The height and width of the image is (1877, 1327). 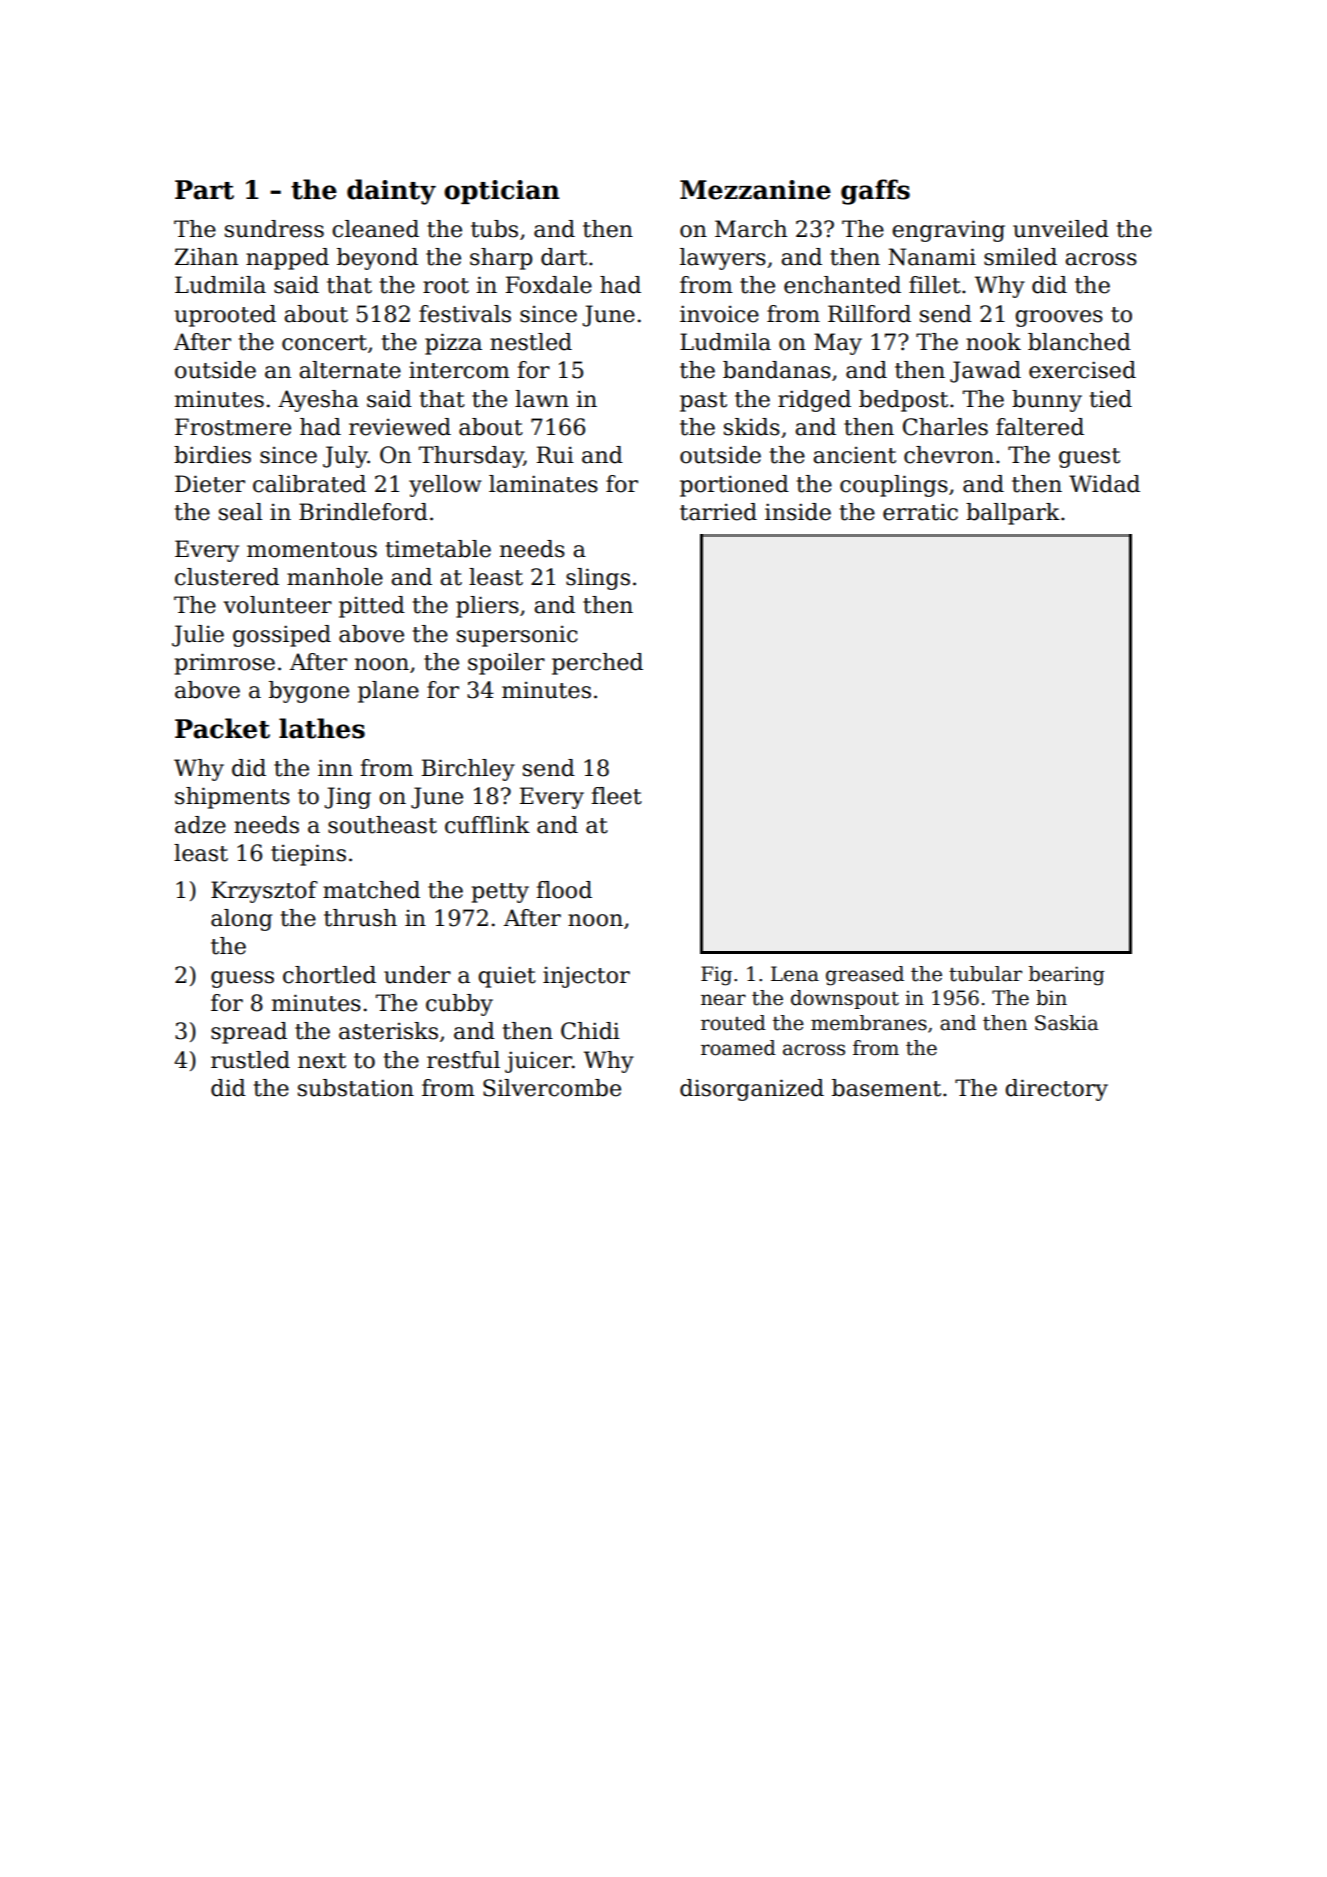 What do you see at coordinates (935, 285) in the image?
I see `fillet` at bounding box center [935, 285].
